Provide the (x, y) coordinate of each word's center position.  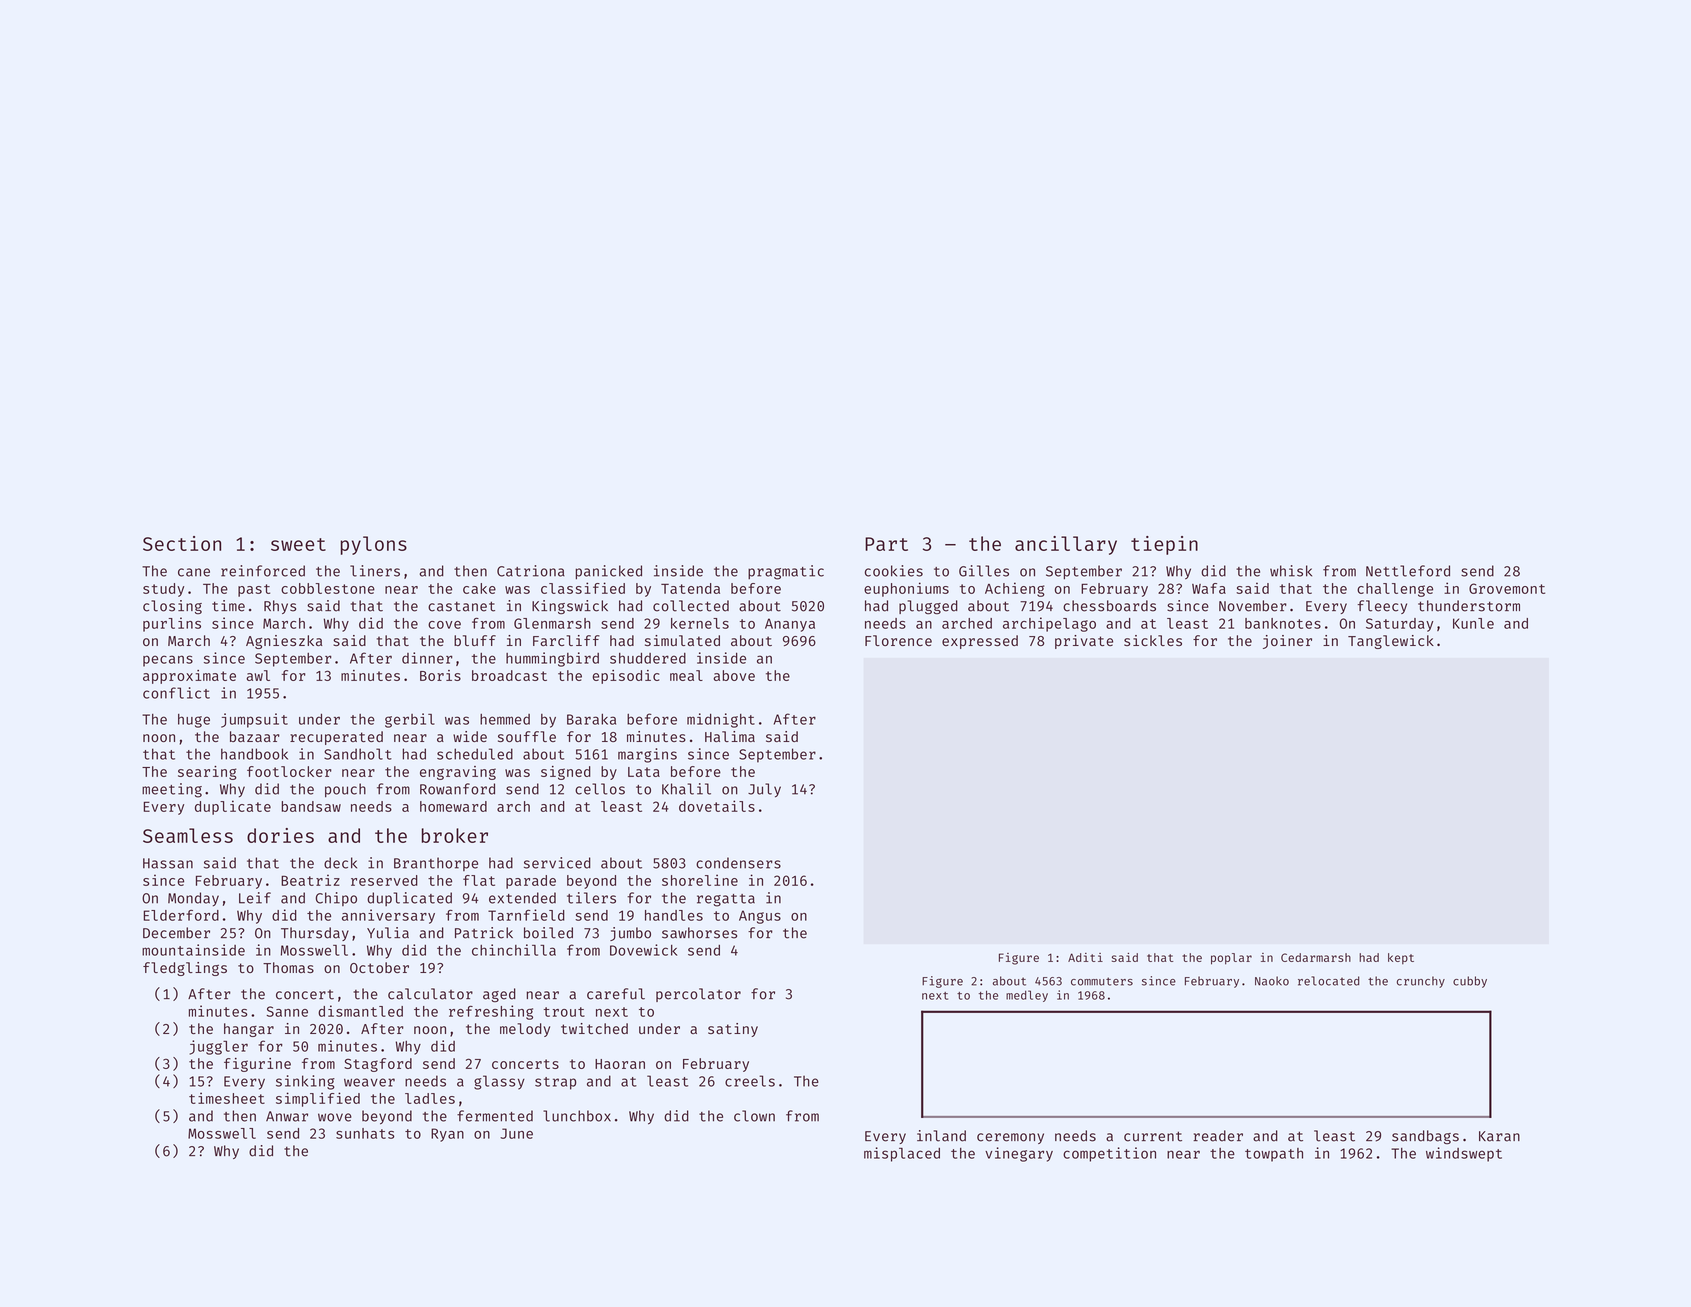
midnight (721, 720)
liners (375, 571)
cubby (1470, 982)
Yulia (388, 933)
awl (258, 675)
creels (750, 1081)
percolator (698, 995)
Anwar (287, 1116)
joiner (1287, 642)
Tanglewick (1391, 642)
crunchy (1421, 982)
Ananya (790, 625)
